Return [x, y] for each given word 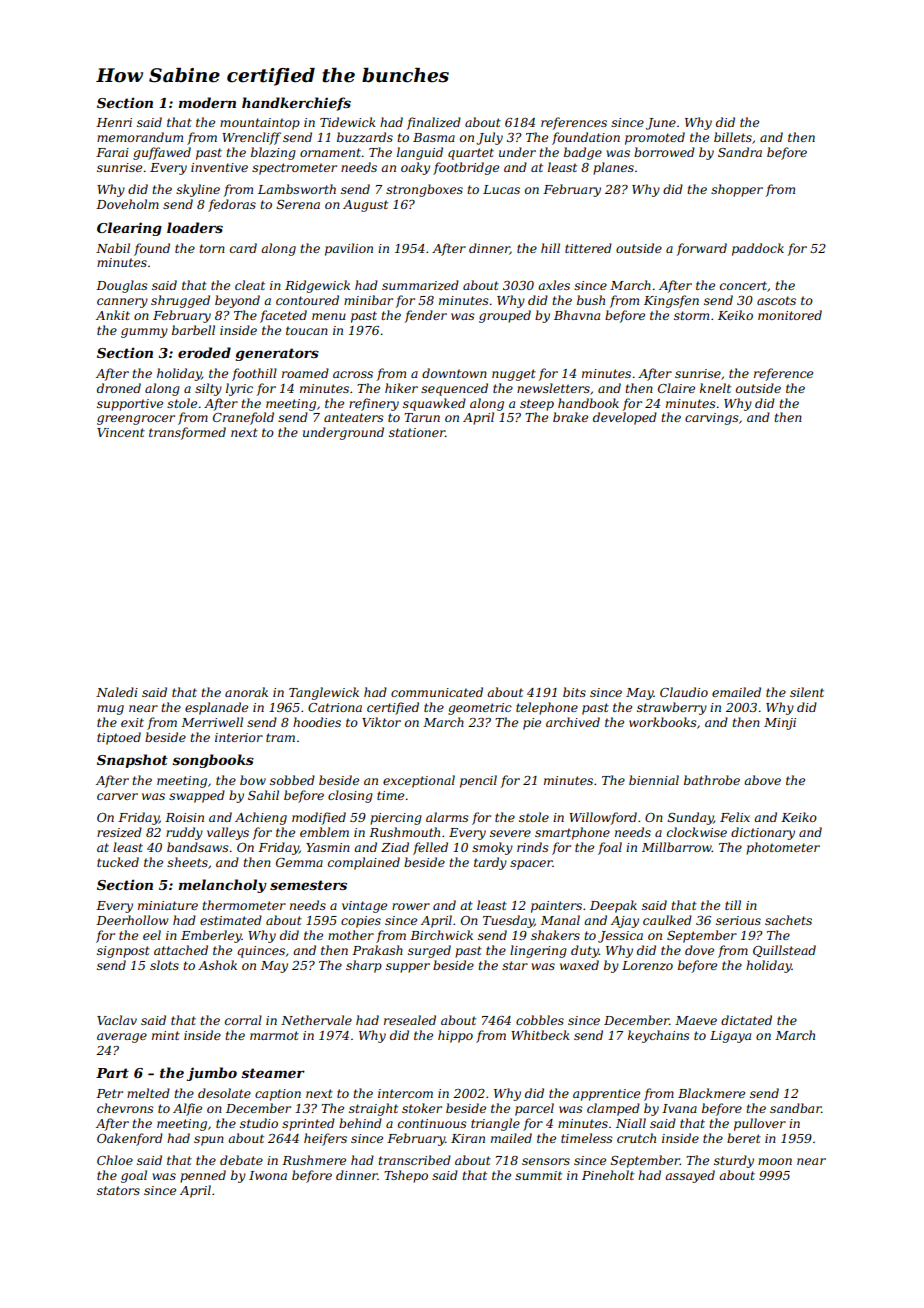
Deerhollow [132, 920]
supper [408, 968]
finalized [434, 123]
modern [207, 102]
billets [733, 137]
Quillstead [784, 951]
